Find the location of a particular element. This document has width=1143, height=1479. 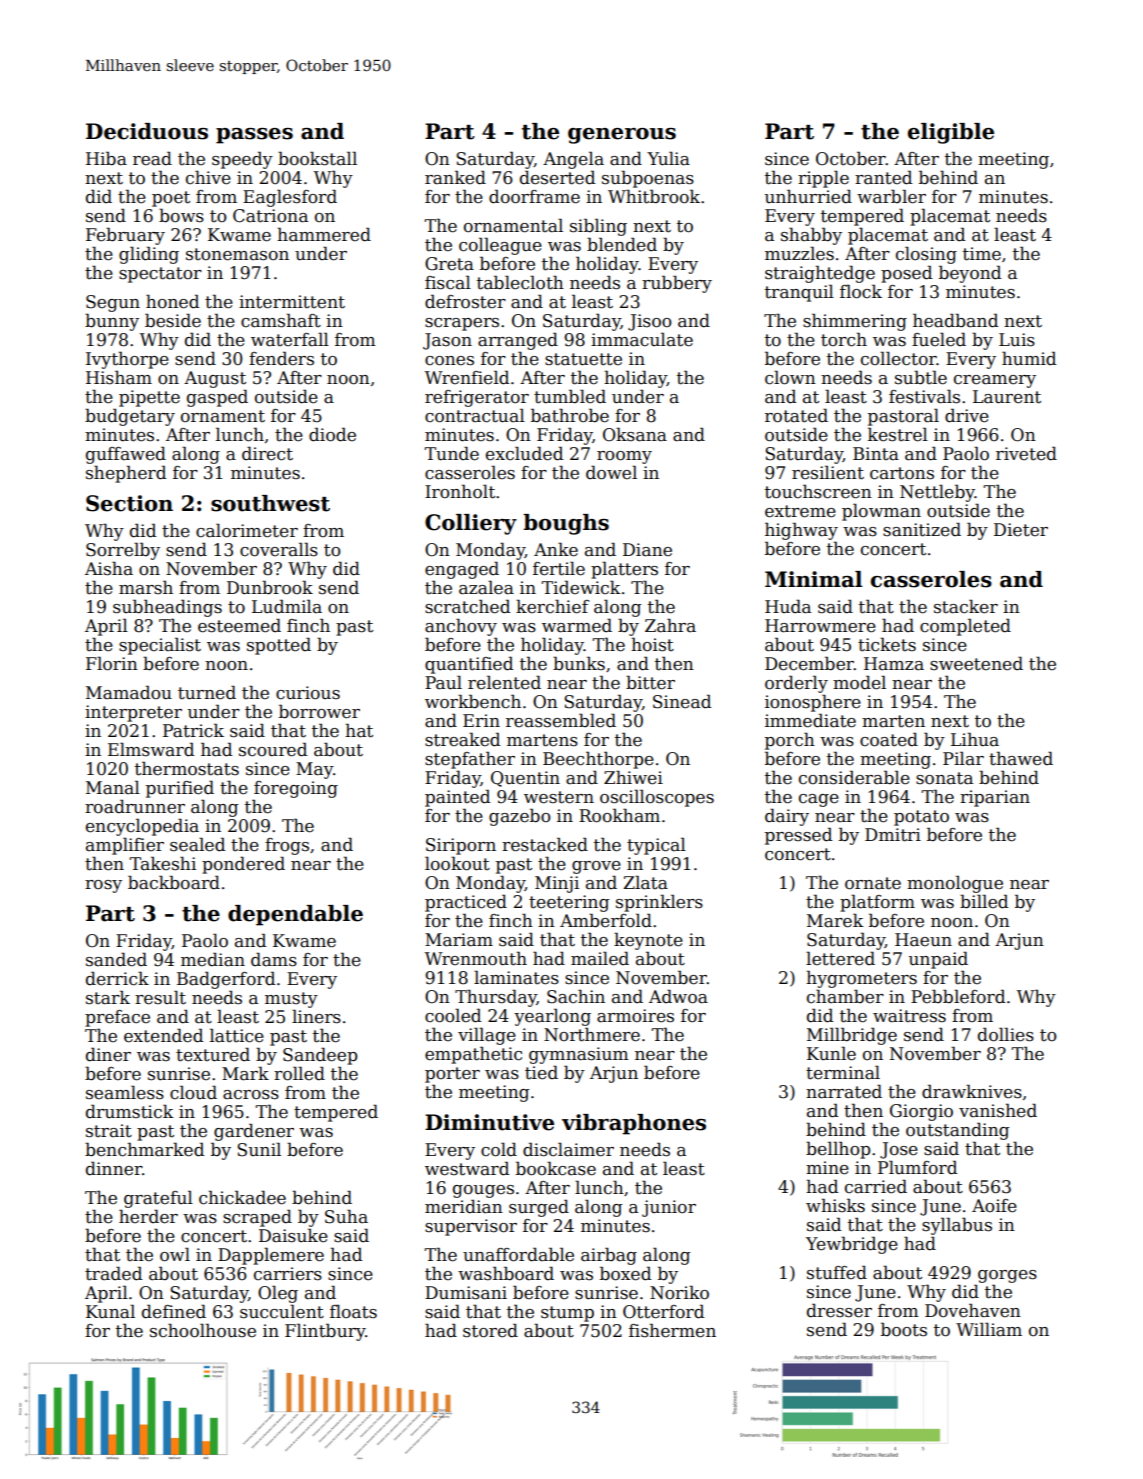

drive is located at coordinates (967, 415).
